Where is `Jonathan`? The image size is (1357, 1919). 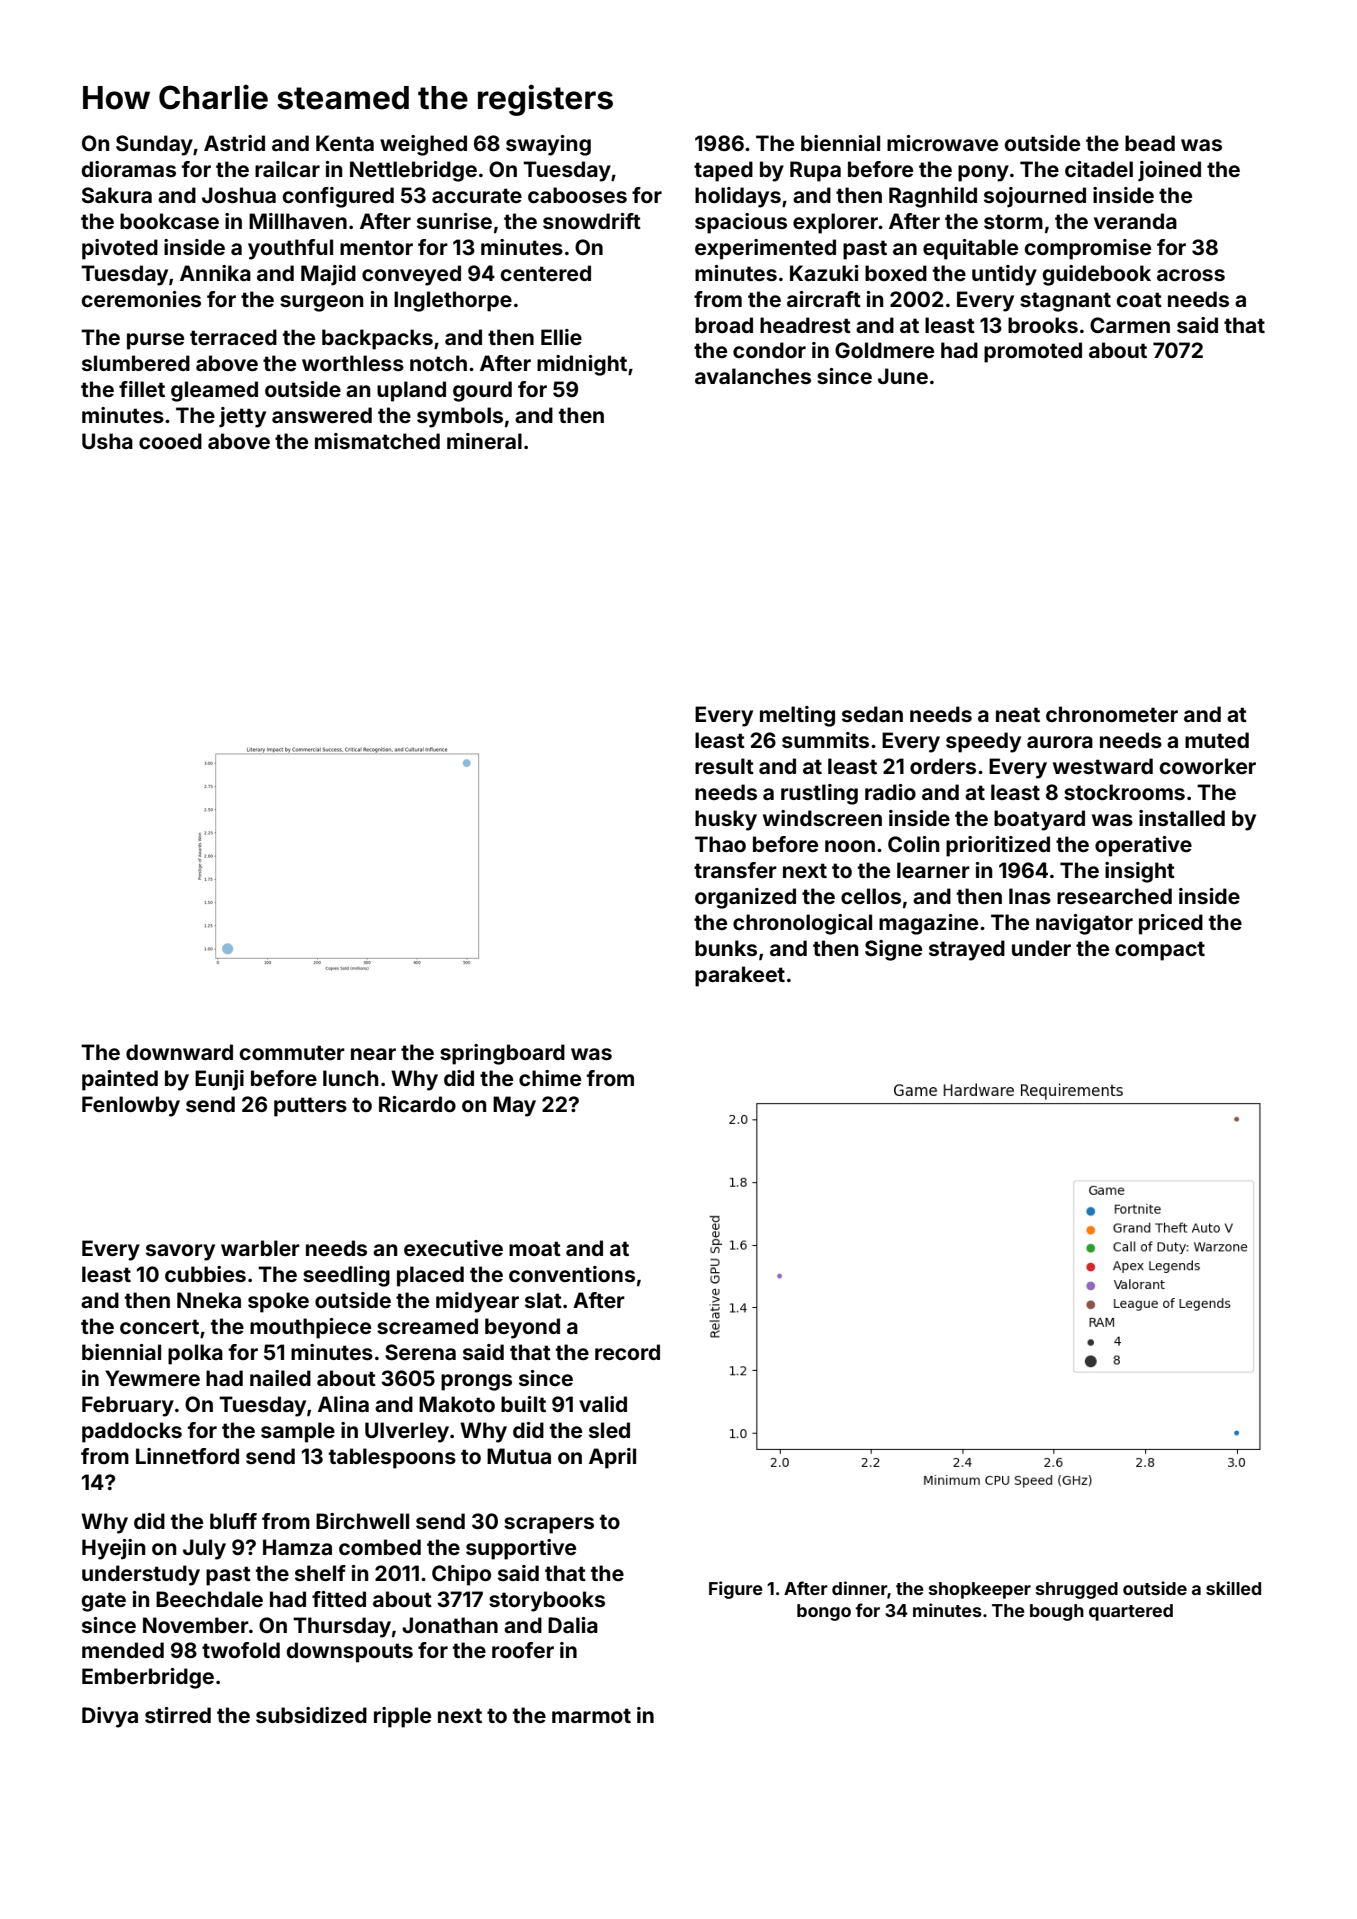 Jonathan is located at coordinates (450, 1625).
